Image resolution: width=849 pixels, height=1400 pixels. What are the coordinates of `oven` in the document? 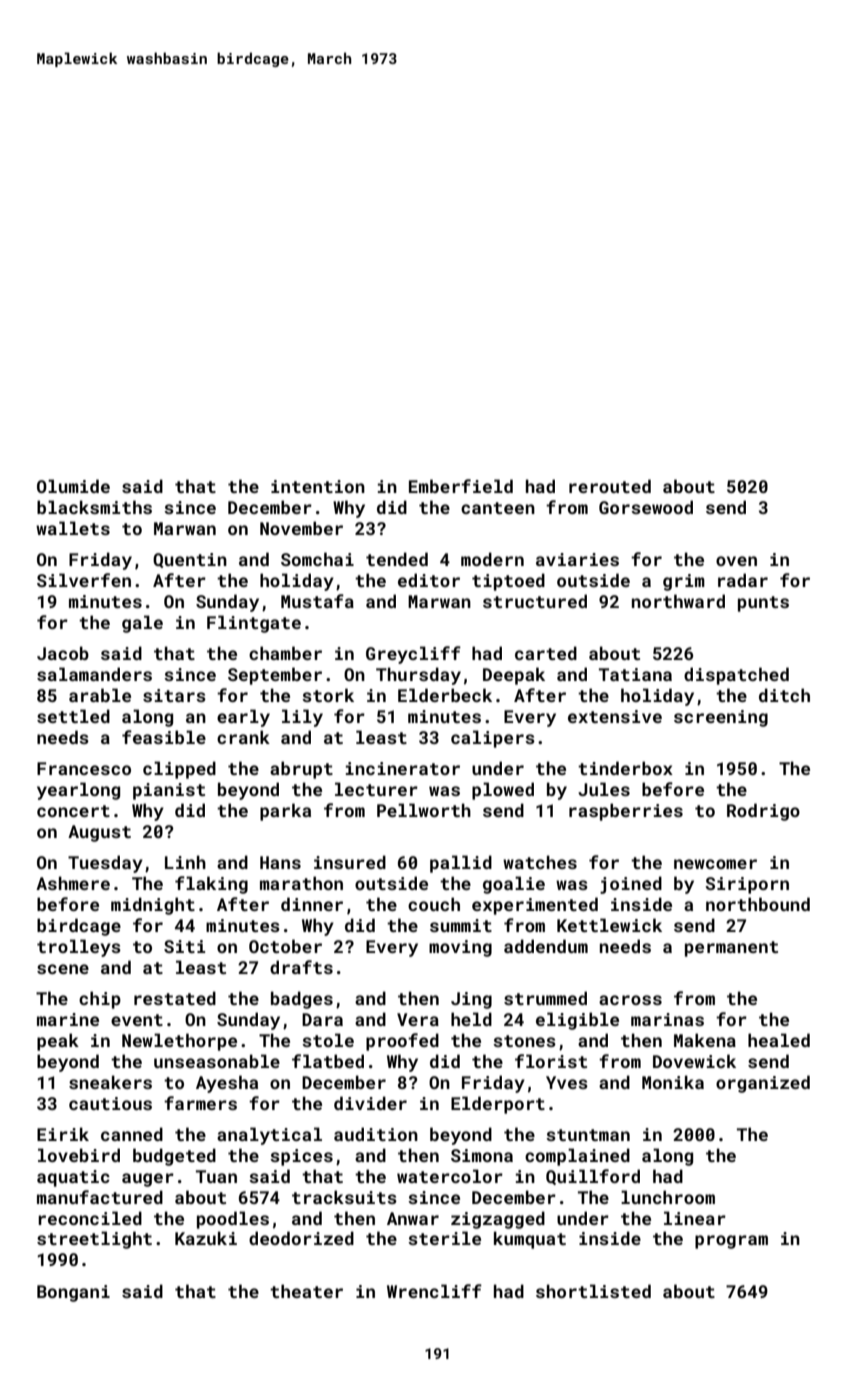 It's located at (736, 561).
